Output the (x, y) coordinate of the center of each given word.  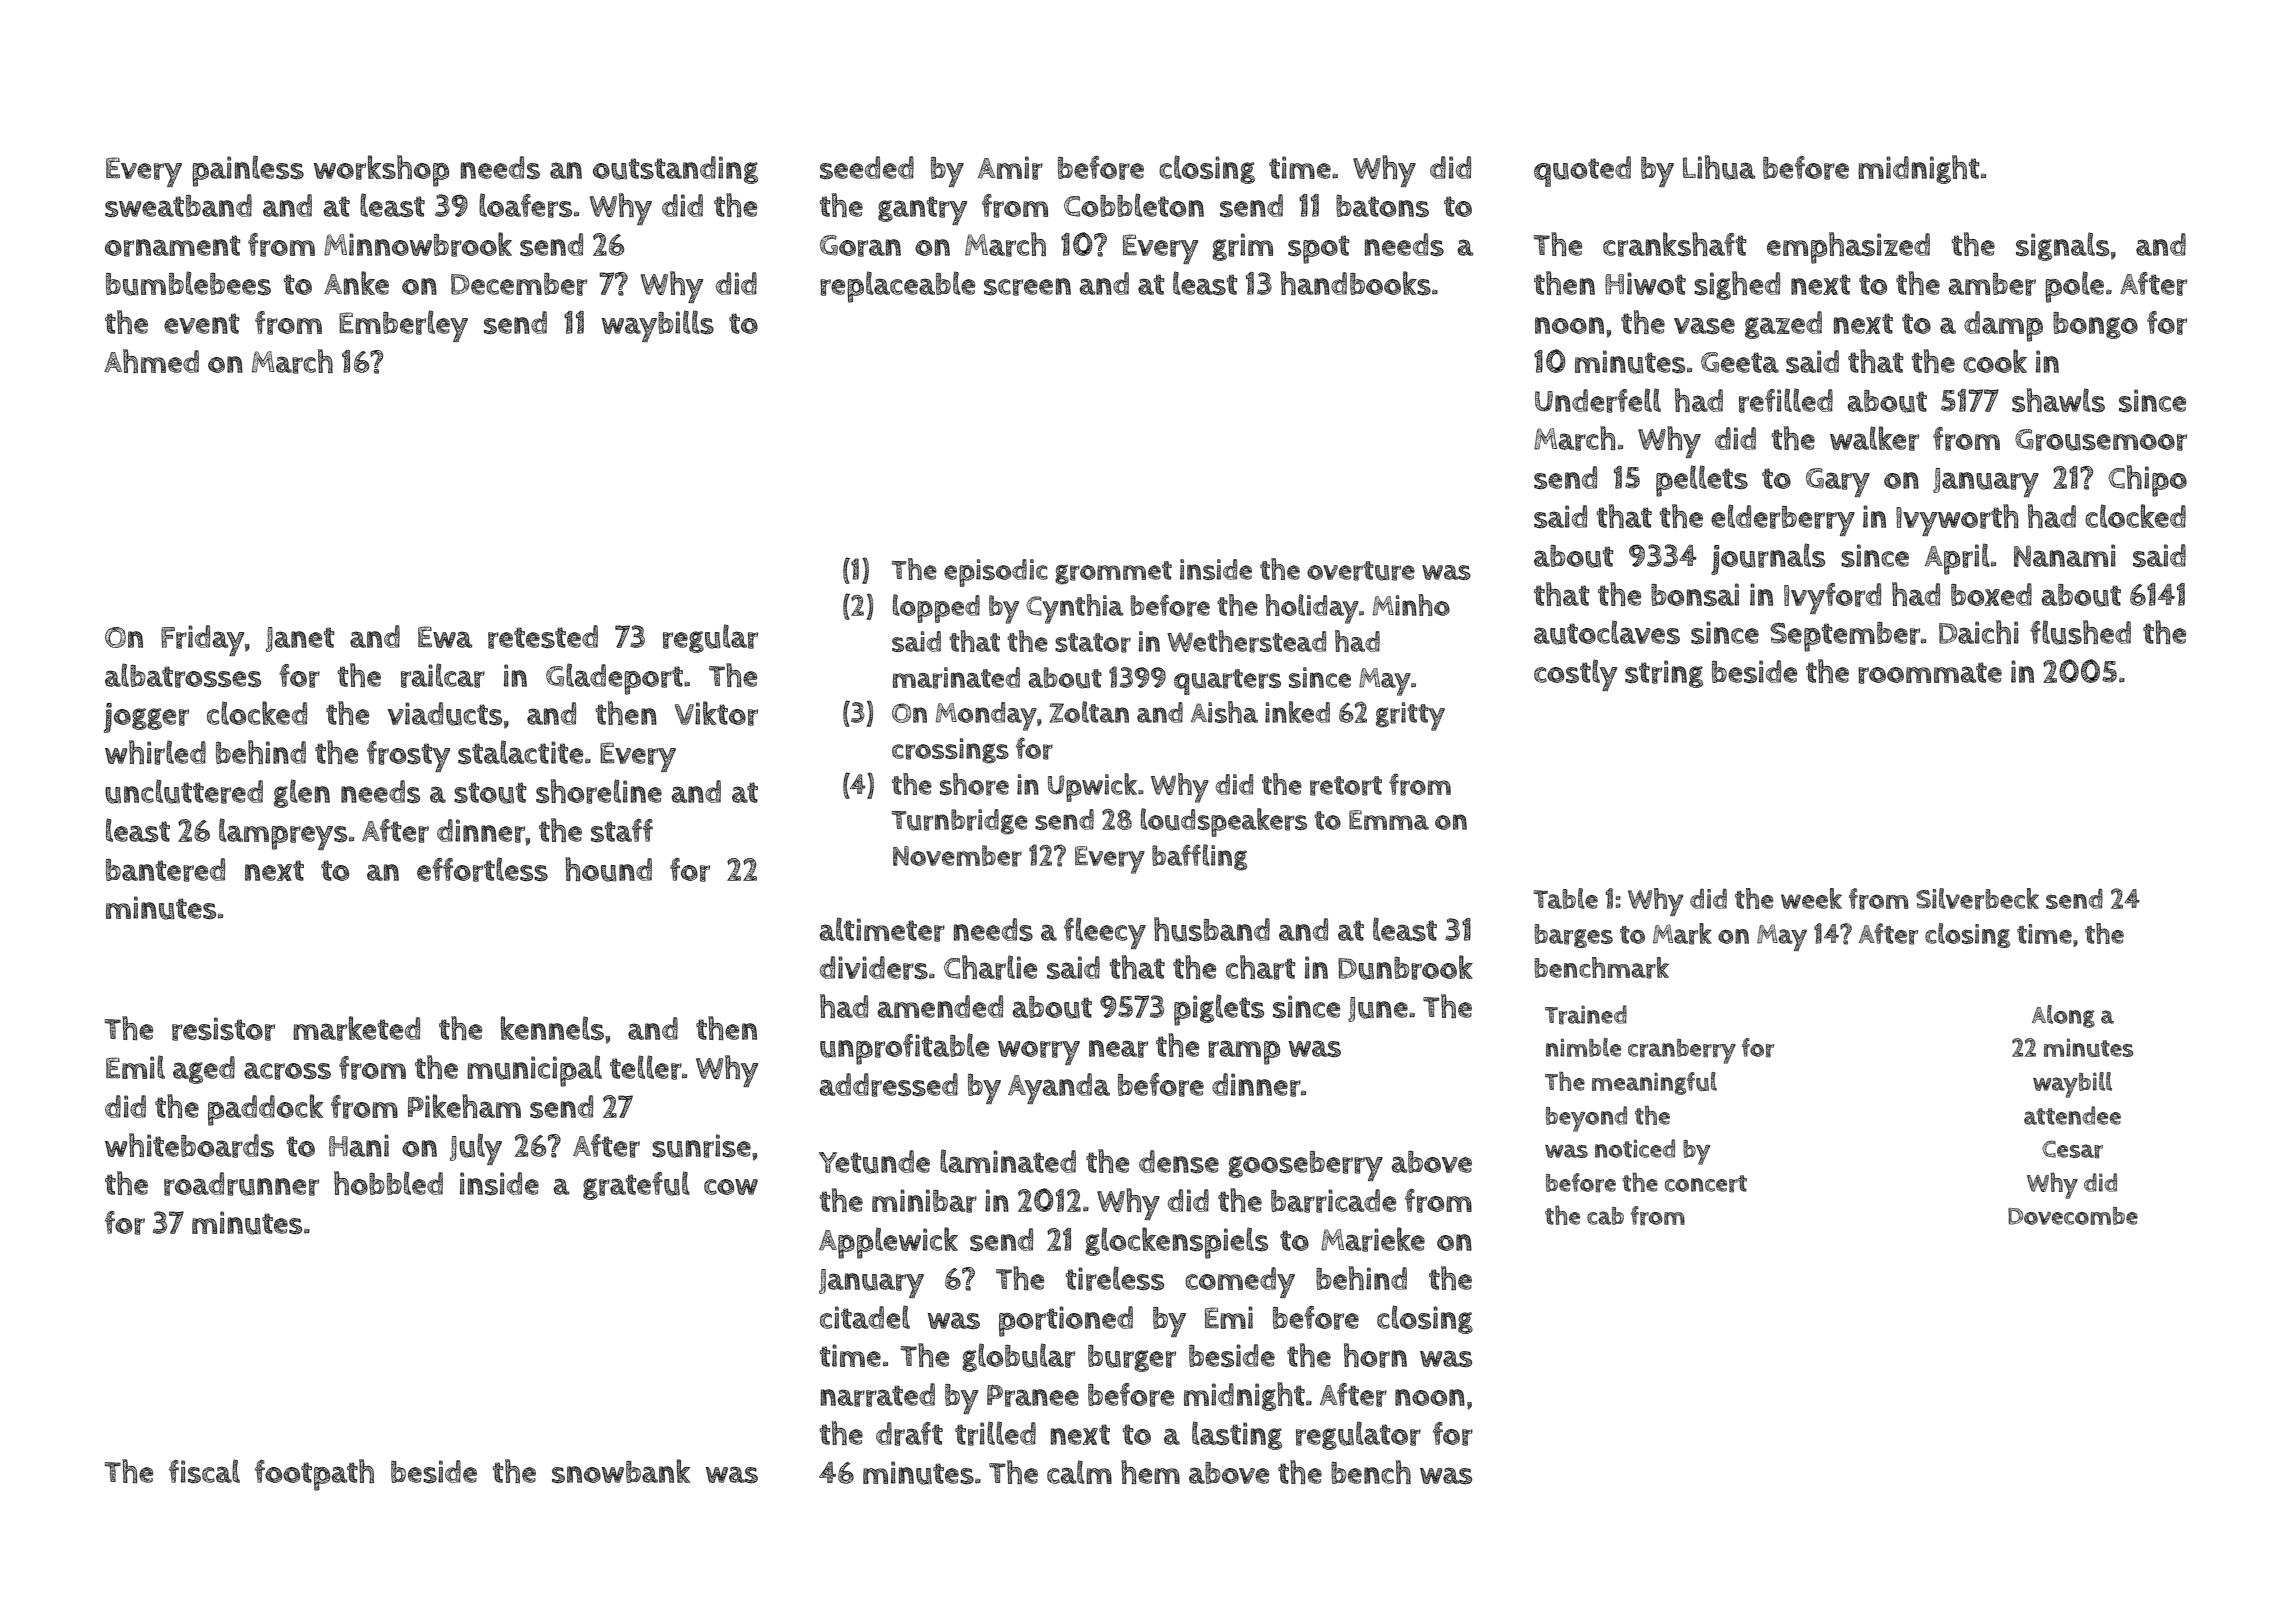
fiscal (204, 1471)
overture (1361, 571)
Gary (1838, 482)
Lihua (1719, 167)
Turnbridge (959, 822)
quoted (1582, 171)
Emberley (403, 326)
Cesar (2072, 1150)
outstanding (675, 170)
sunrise (701, 1146)
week (1811, 898)
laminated (1008, 1161)
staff (622, 830)
